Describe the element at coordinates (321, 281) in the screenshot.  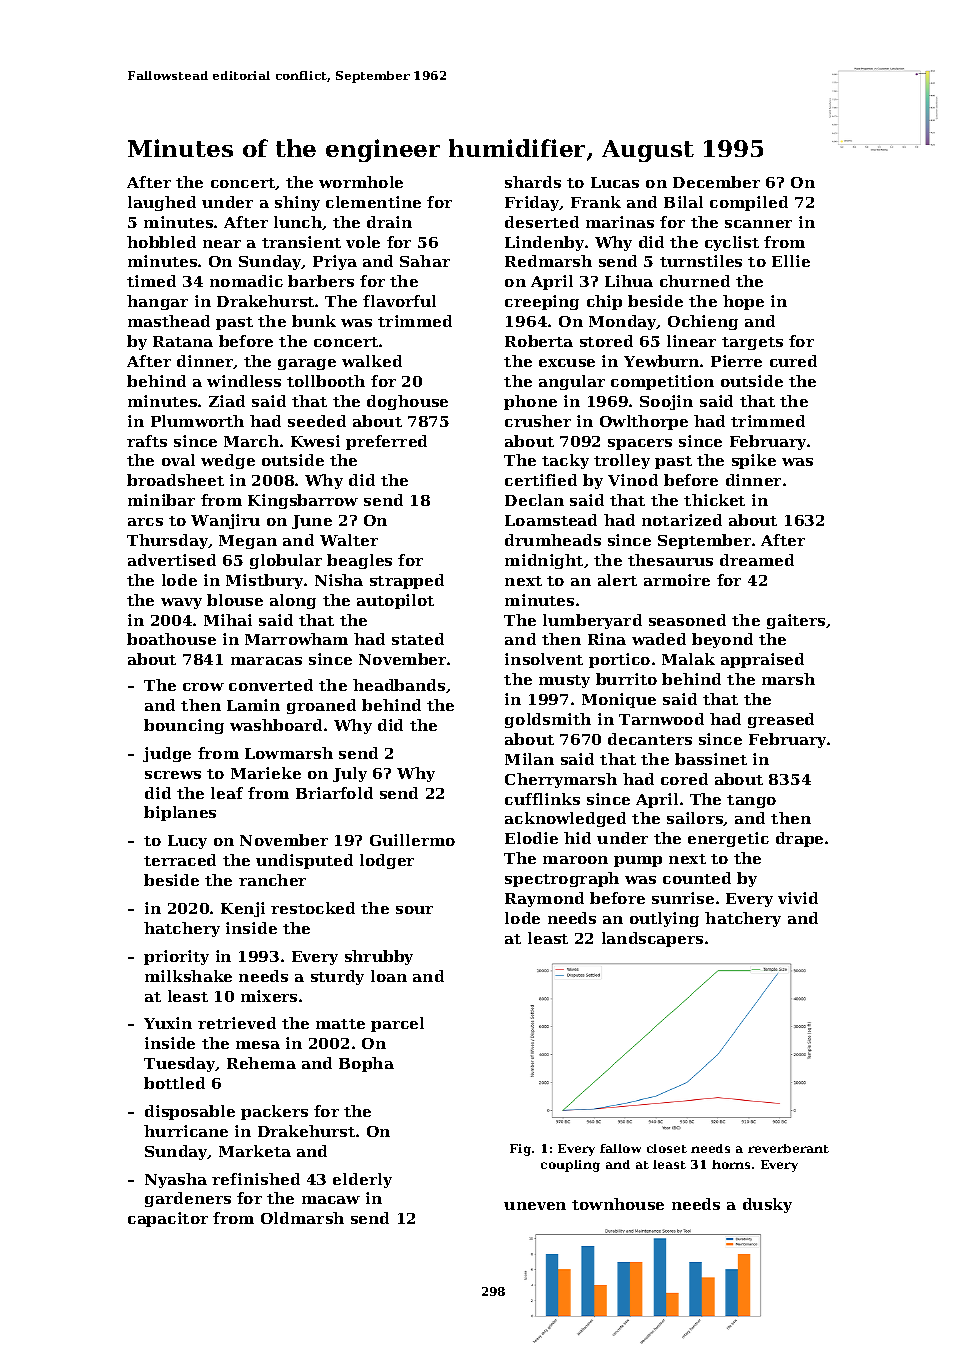
I see `barbers` at that location.
